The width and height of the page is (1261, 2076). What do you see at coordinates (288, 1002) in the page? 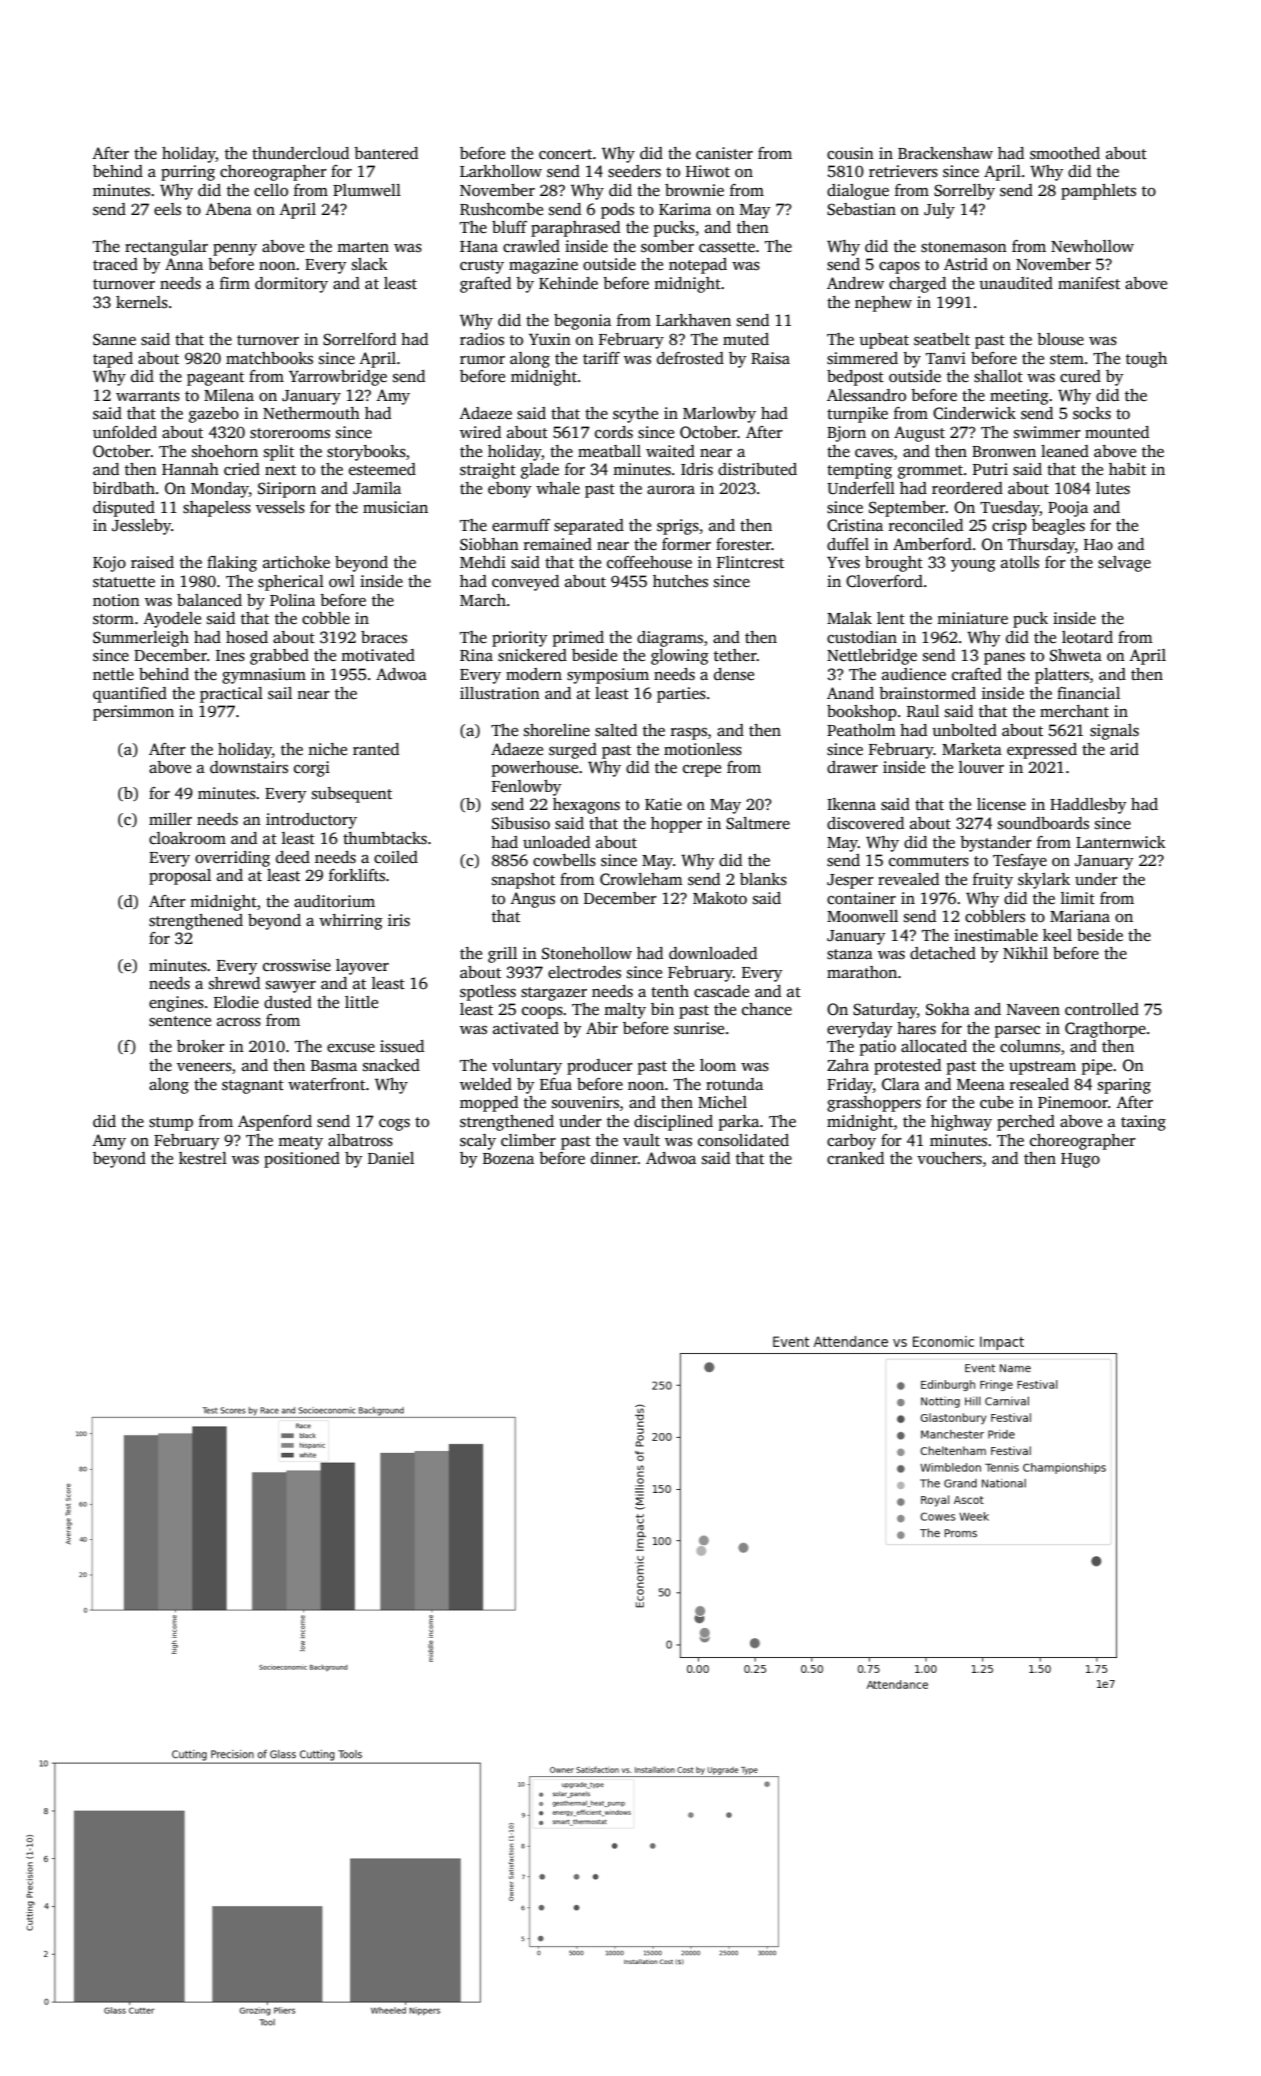
I see `dusted` at bounding box center [288, 1002].
